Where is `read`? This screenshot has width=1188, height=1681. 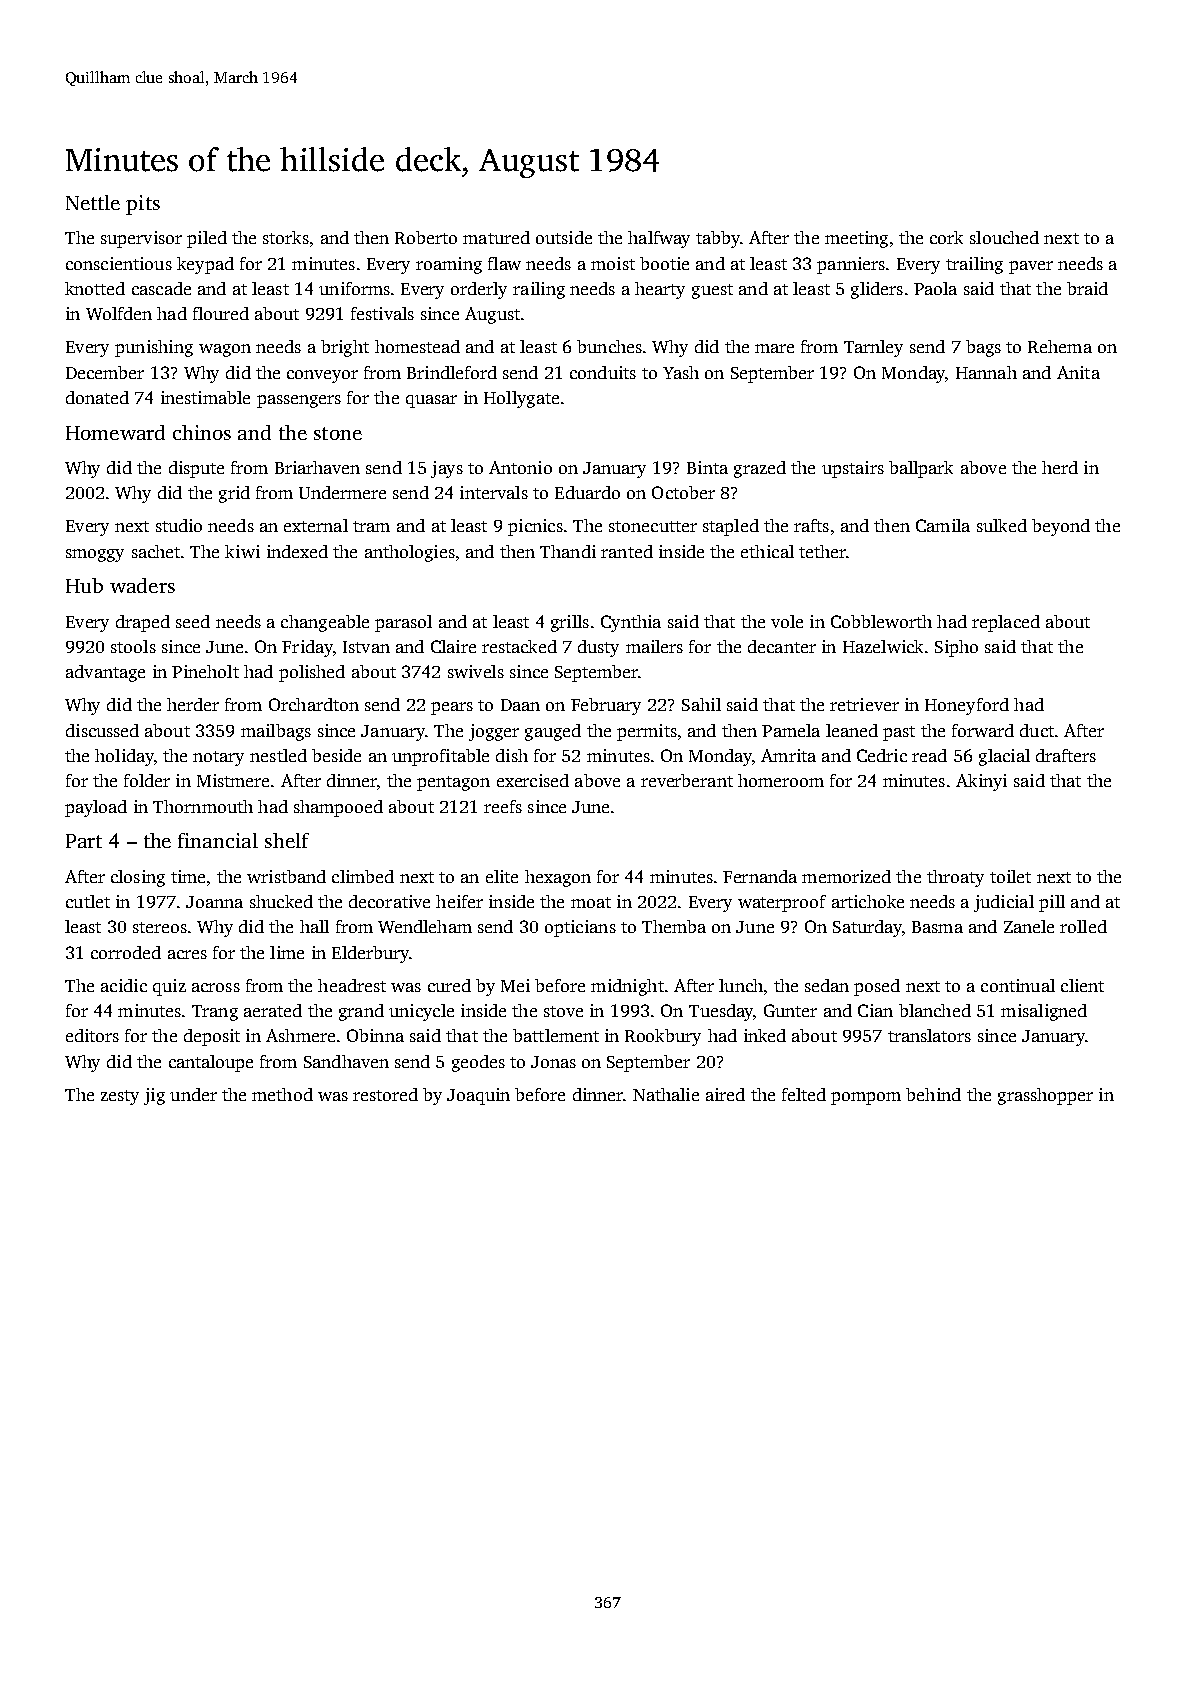 read is located at coordinates (929, 755).
